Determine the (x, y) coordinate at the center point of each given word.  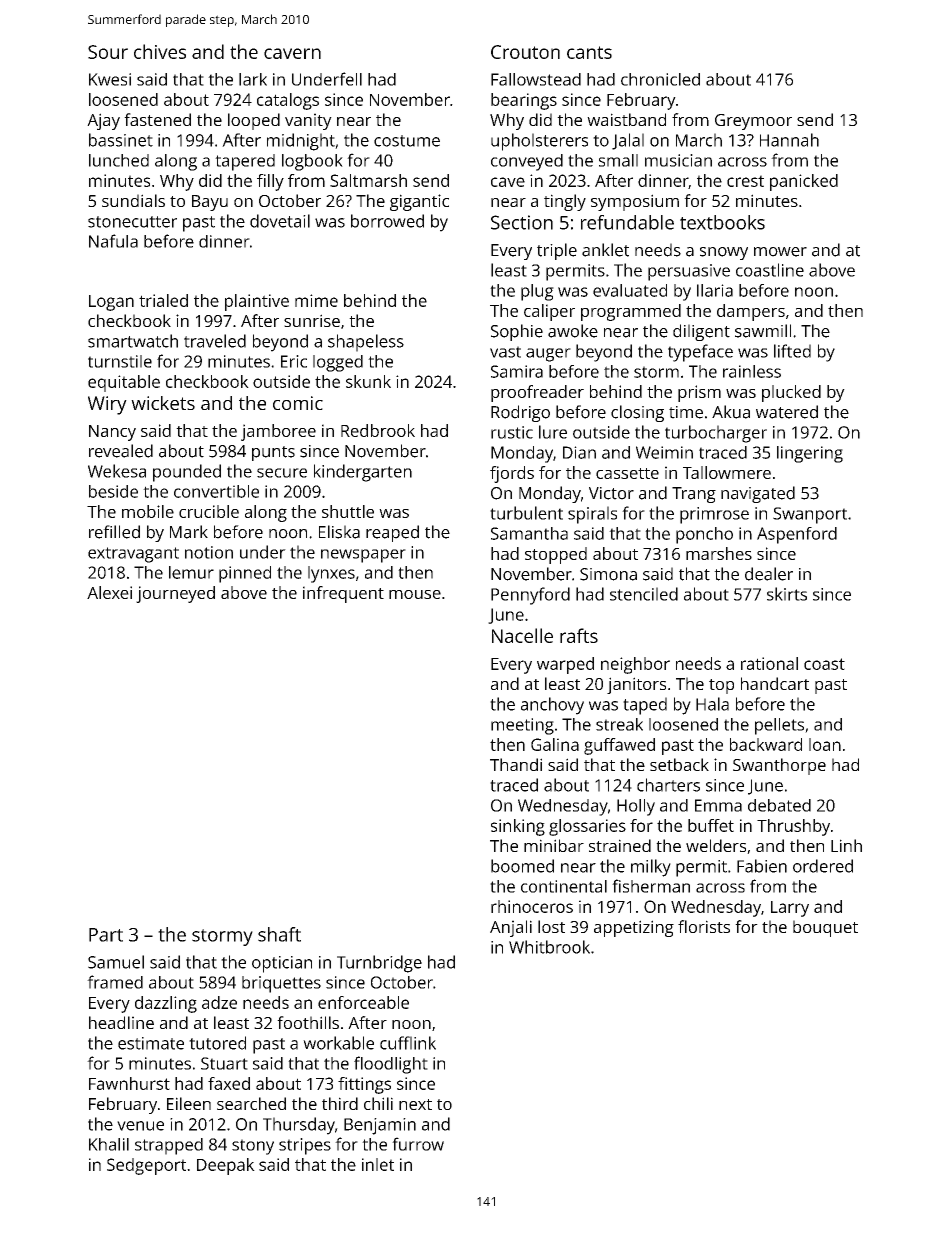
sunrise (312, 320)
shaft (279, 934)
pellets (779, 726)
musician (678, 160)
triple (557, 251)
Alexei (109, 592)
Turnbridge (379, 964)
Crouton (525, 52)
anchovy (552, 706)
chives (160, 51)
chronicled (660, 79)
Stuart (224, 1063)
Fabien (762, 866)
